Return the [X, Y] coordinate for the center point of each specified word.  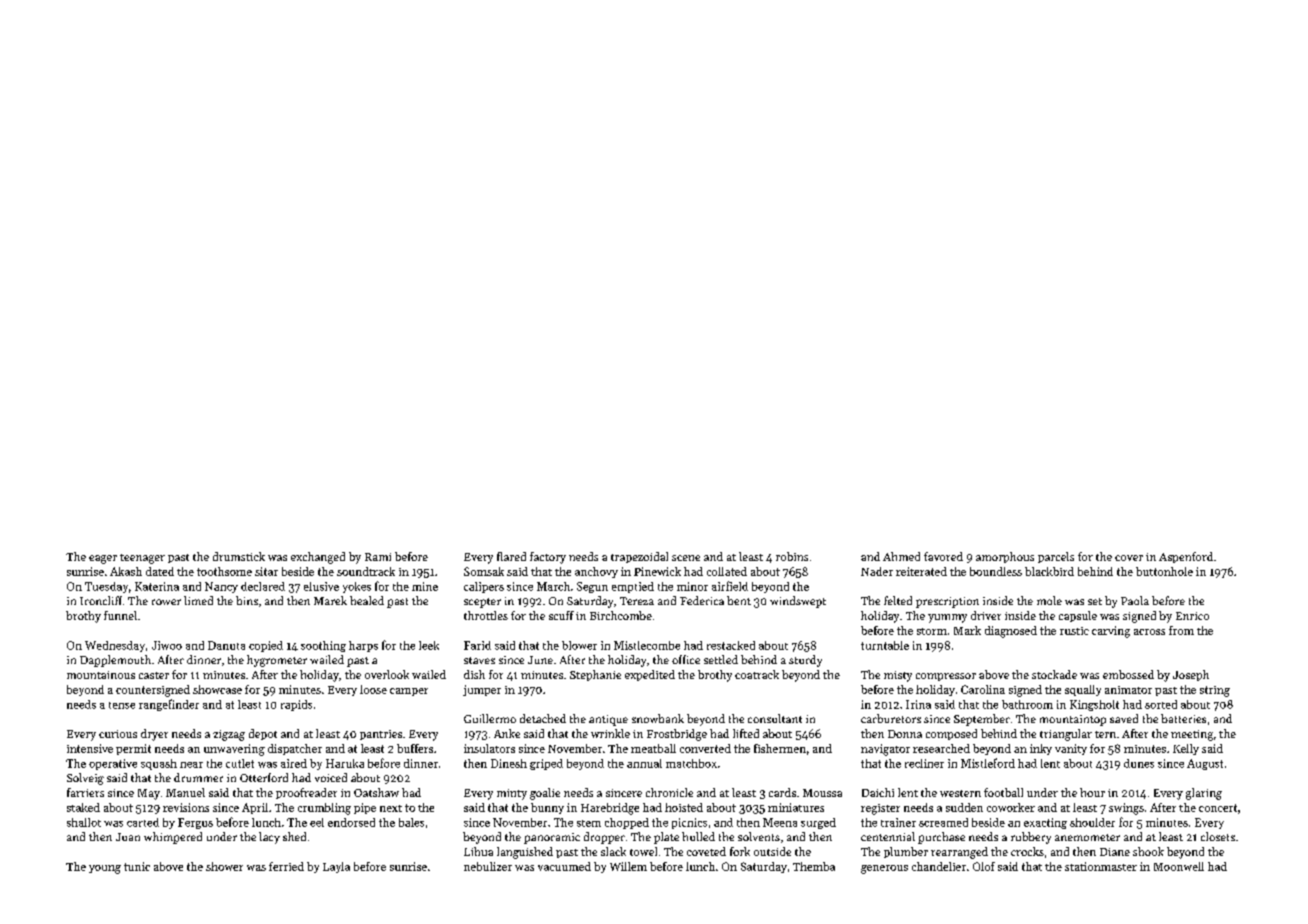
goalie [545, 794]
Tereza [637, 601]
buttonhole [1164, 571]
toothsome [224, 571]
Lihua [478, 851]
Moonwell [1179, 866]
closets [1218, 836]
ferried [286, 866]
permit [133, 749]
